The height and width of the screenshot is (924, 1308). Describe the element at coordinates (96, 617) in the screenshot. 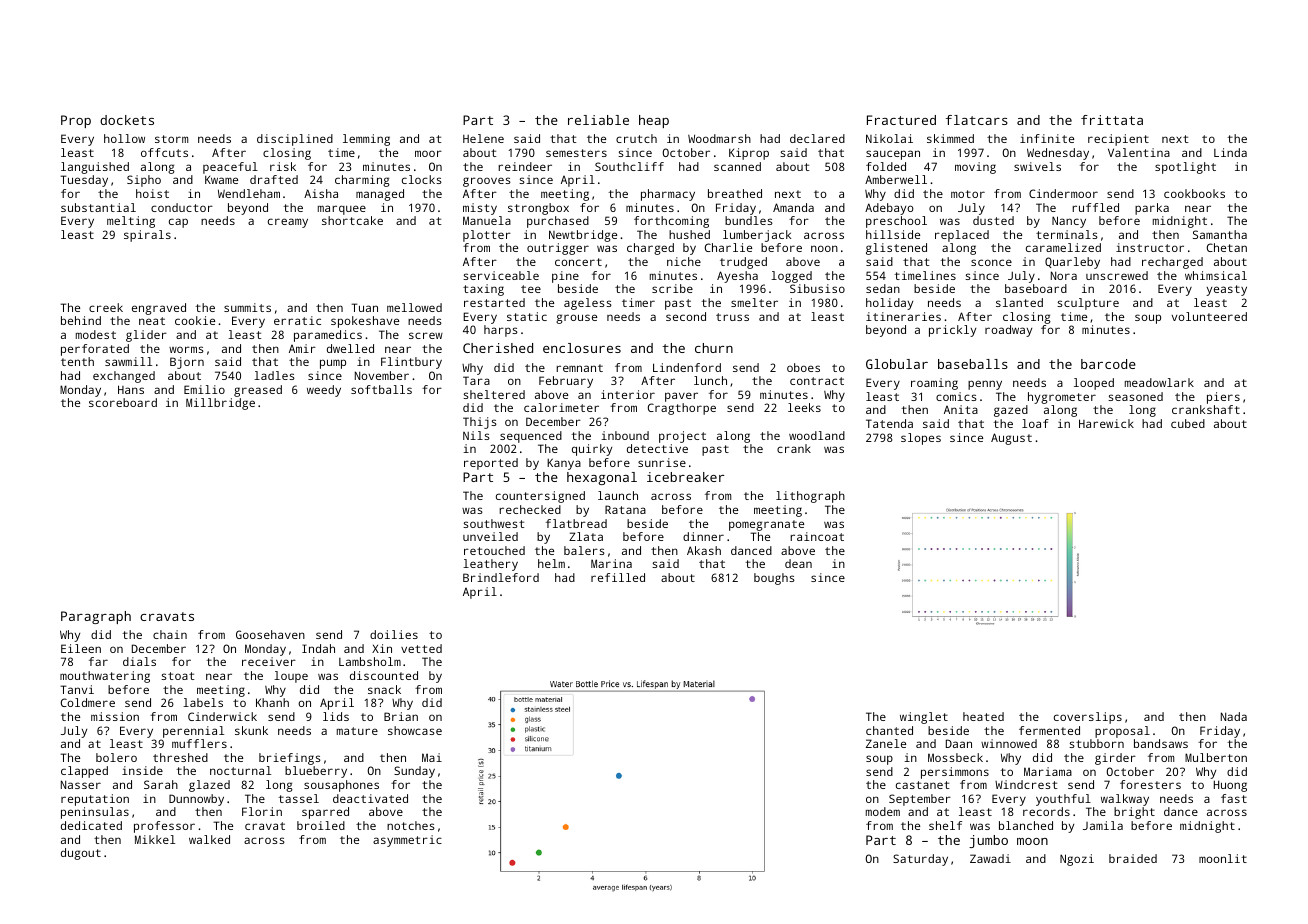

I see `Paragraph` at that location.
